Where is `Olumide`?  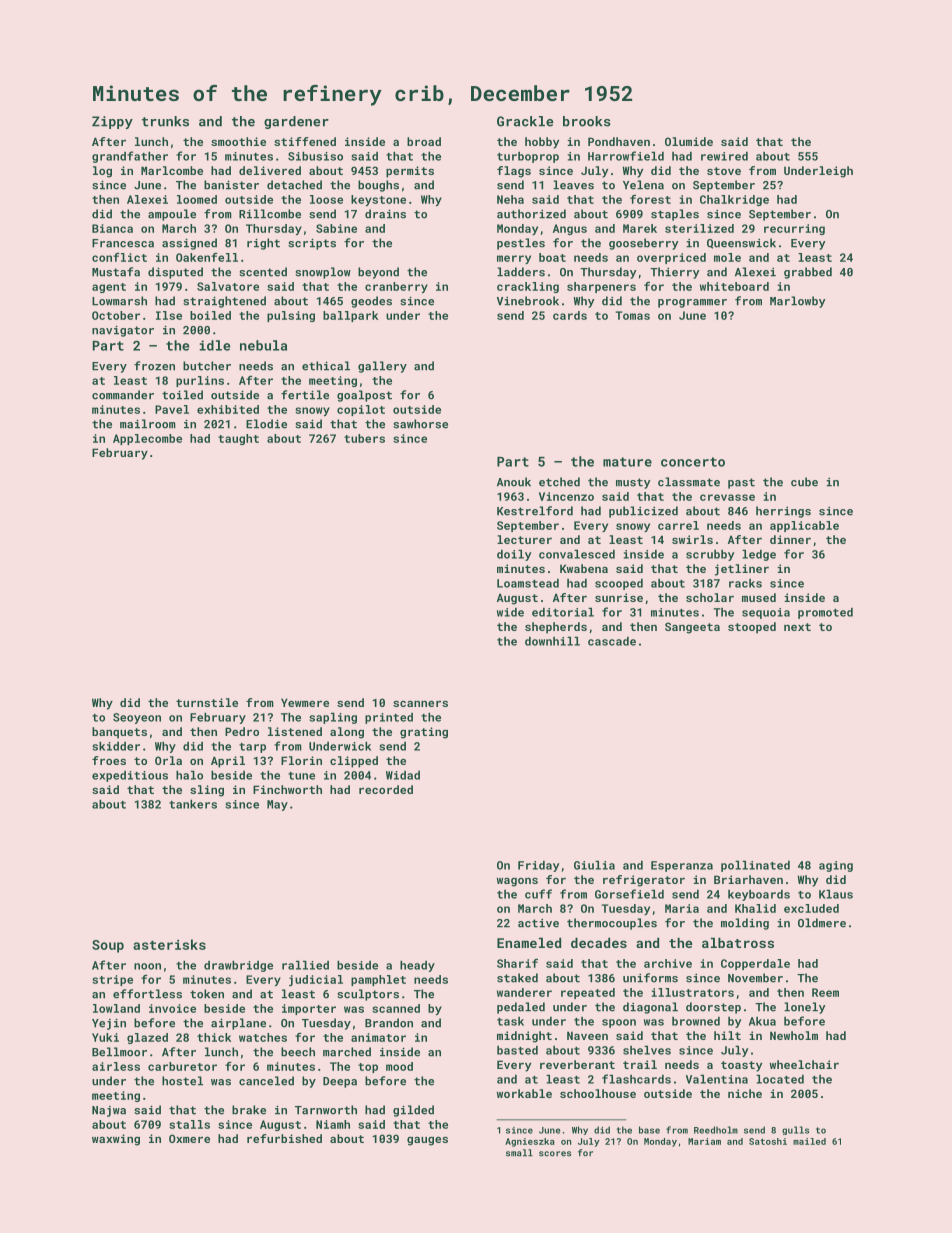 Olumide is located at coordinates (689, 141).
